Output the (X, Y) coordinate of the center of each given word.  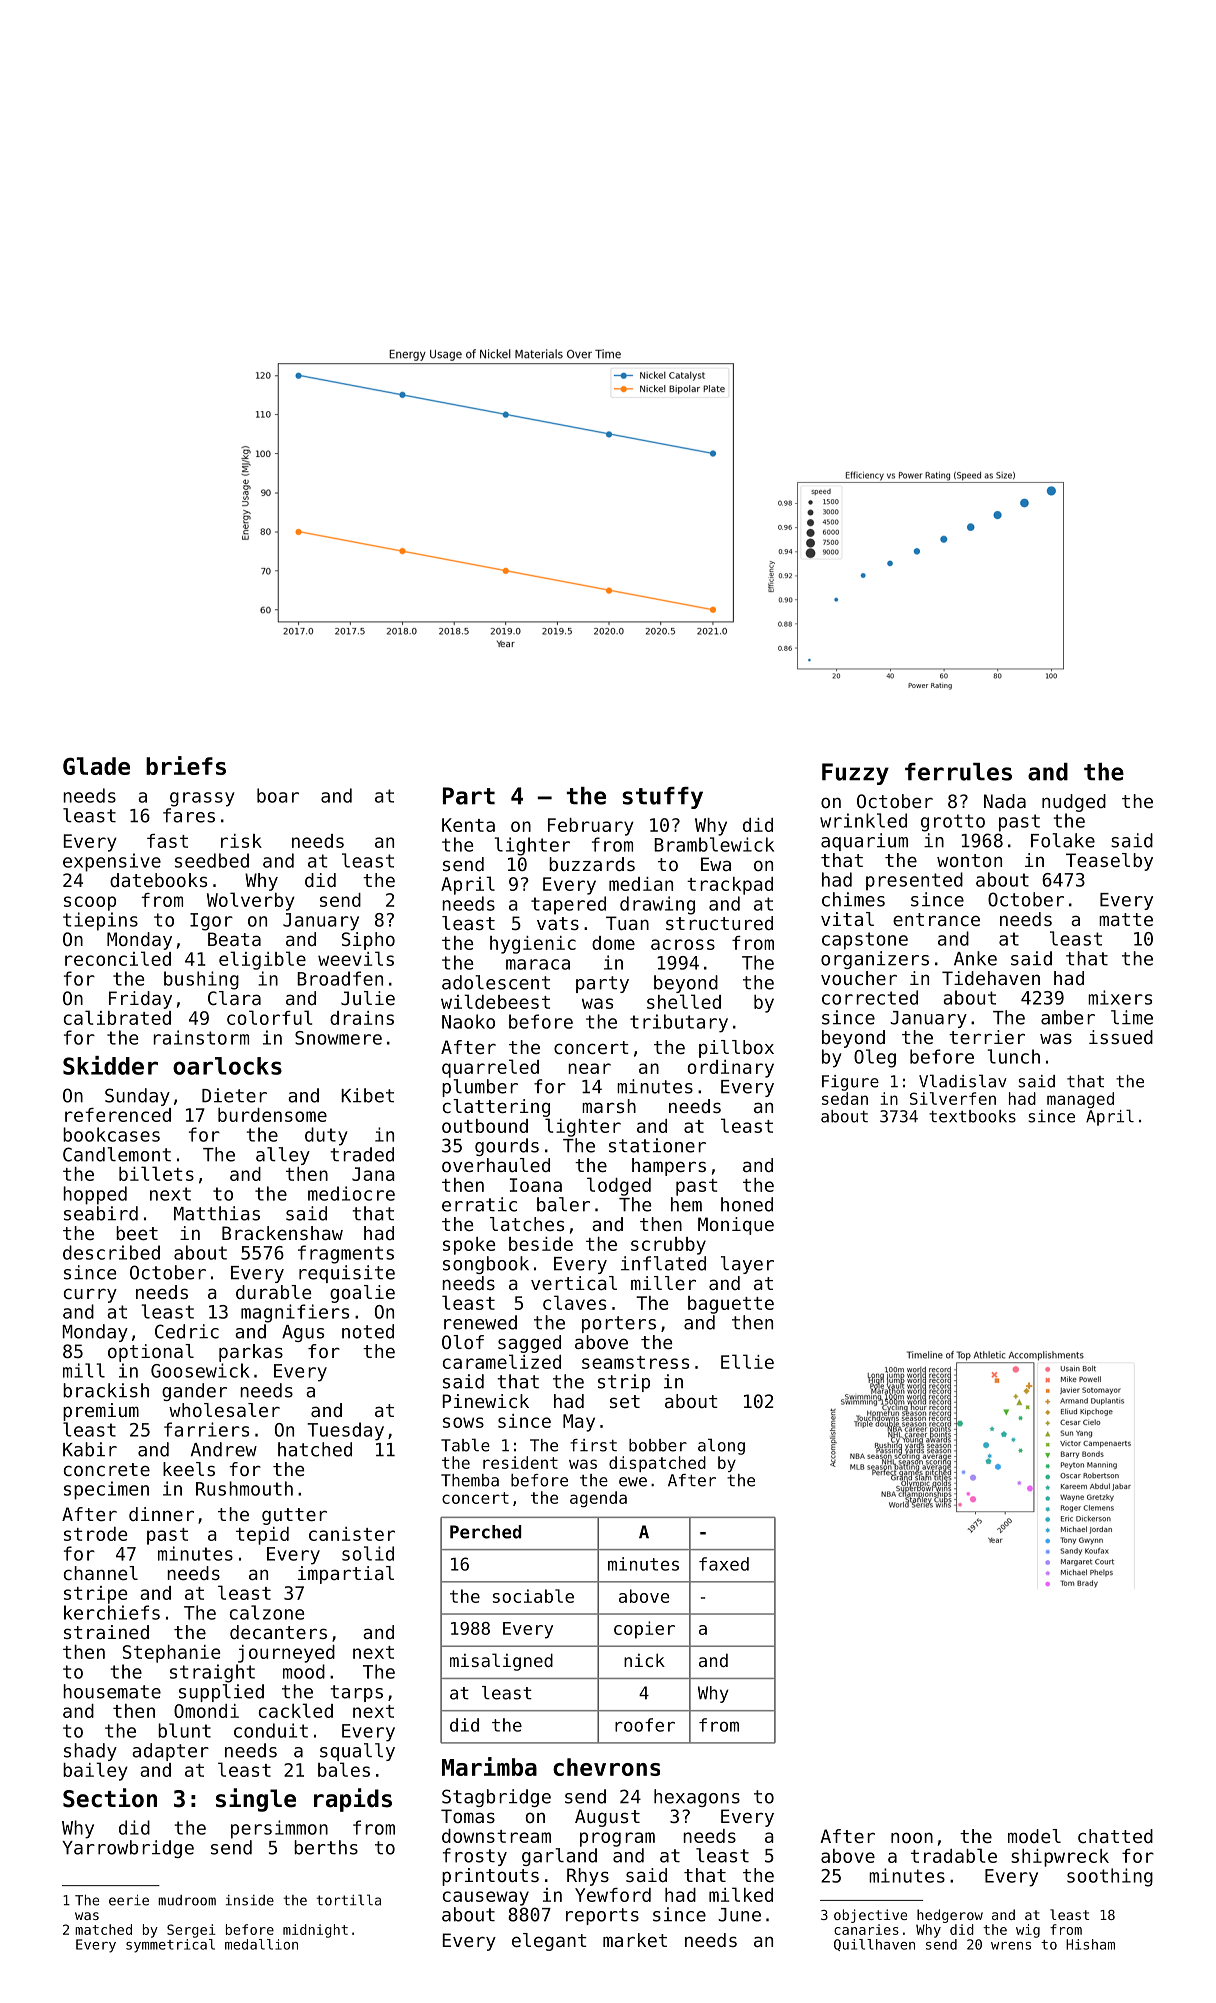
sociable (533, 1596)
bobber (658, 1445)
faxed (724, 1564)
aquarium (864, 842)
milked (741, 1894)
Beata (234, 939)
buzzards (592, 864)
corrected (870, 997)
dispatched (657, 1464)
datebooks (158, 880)
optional (151, 1353)
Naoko (468, 1021)
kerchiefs (112, 1612)
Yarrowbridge (128, 1849)
